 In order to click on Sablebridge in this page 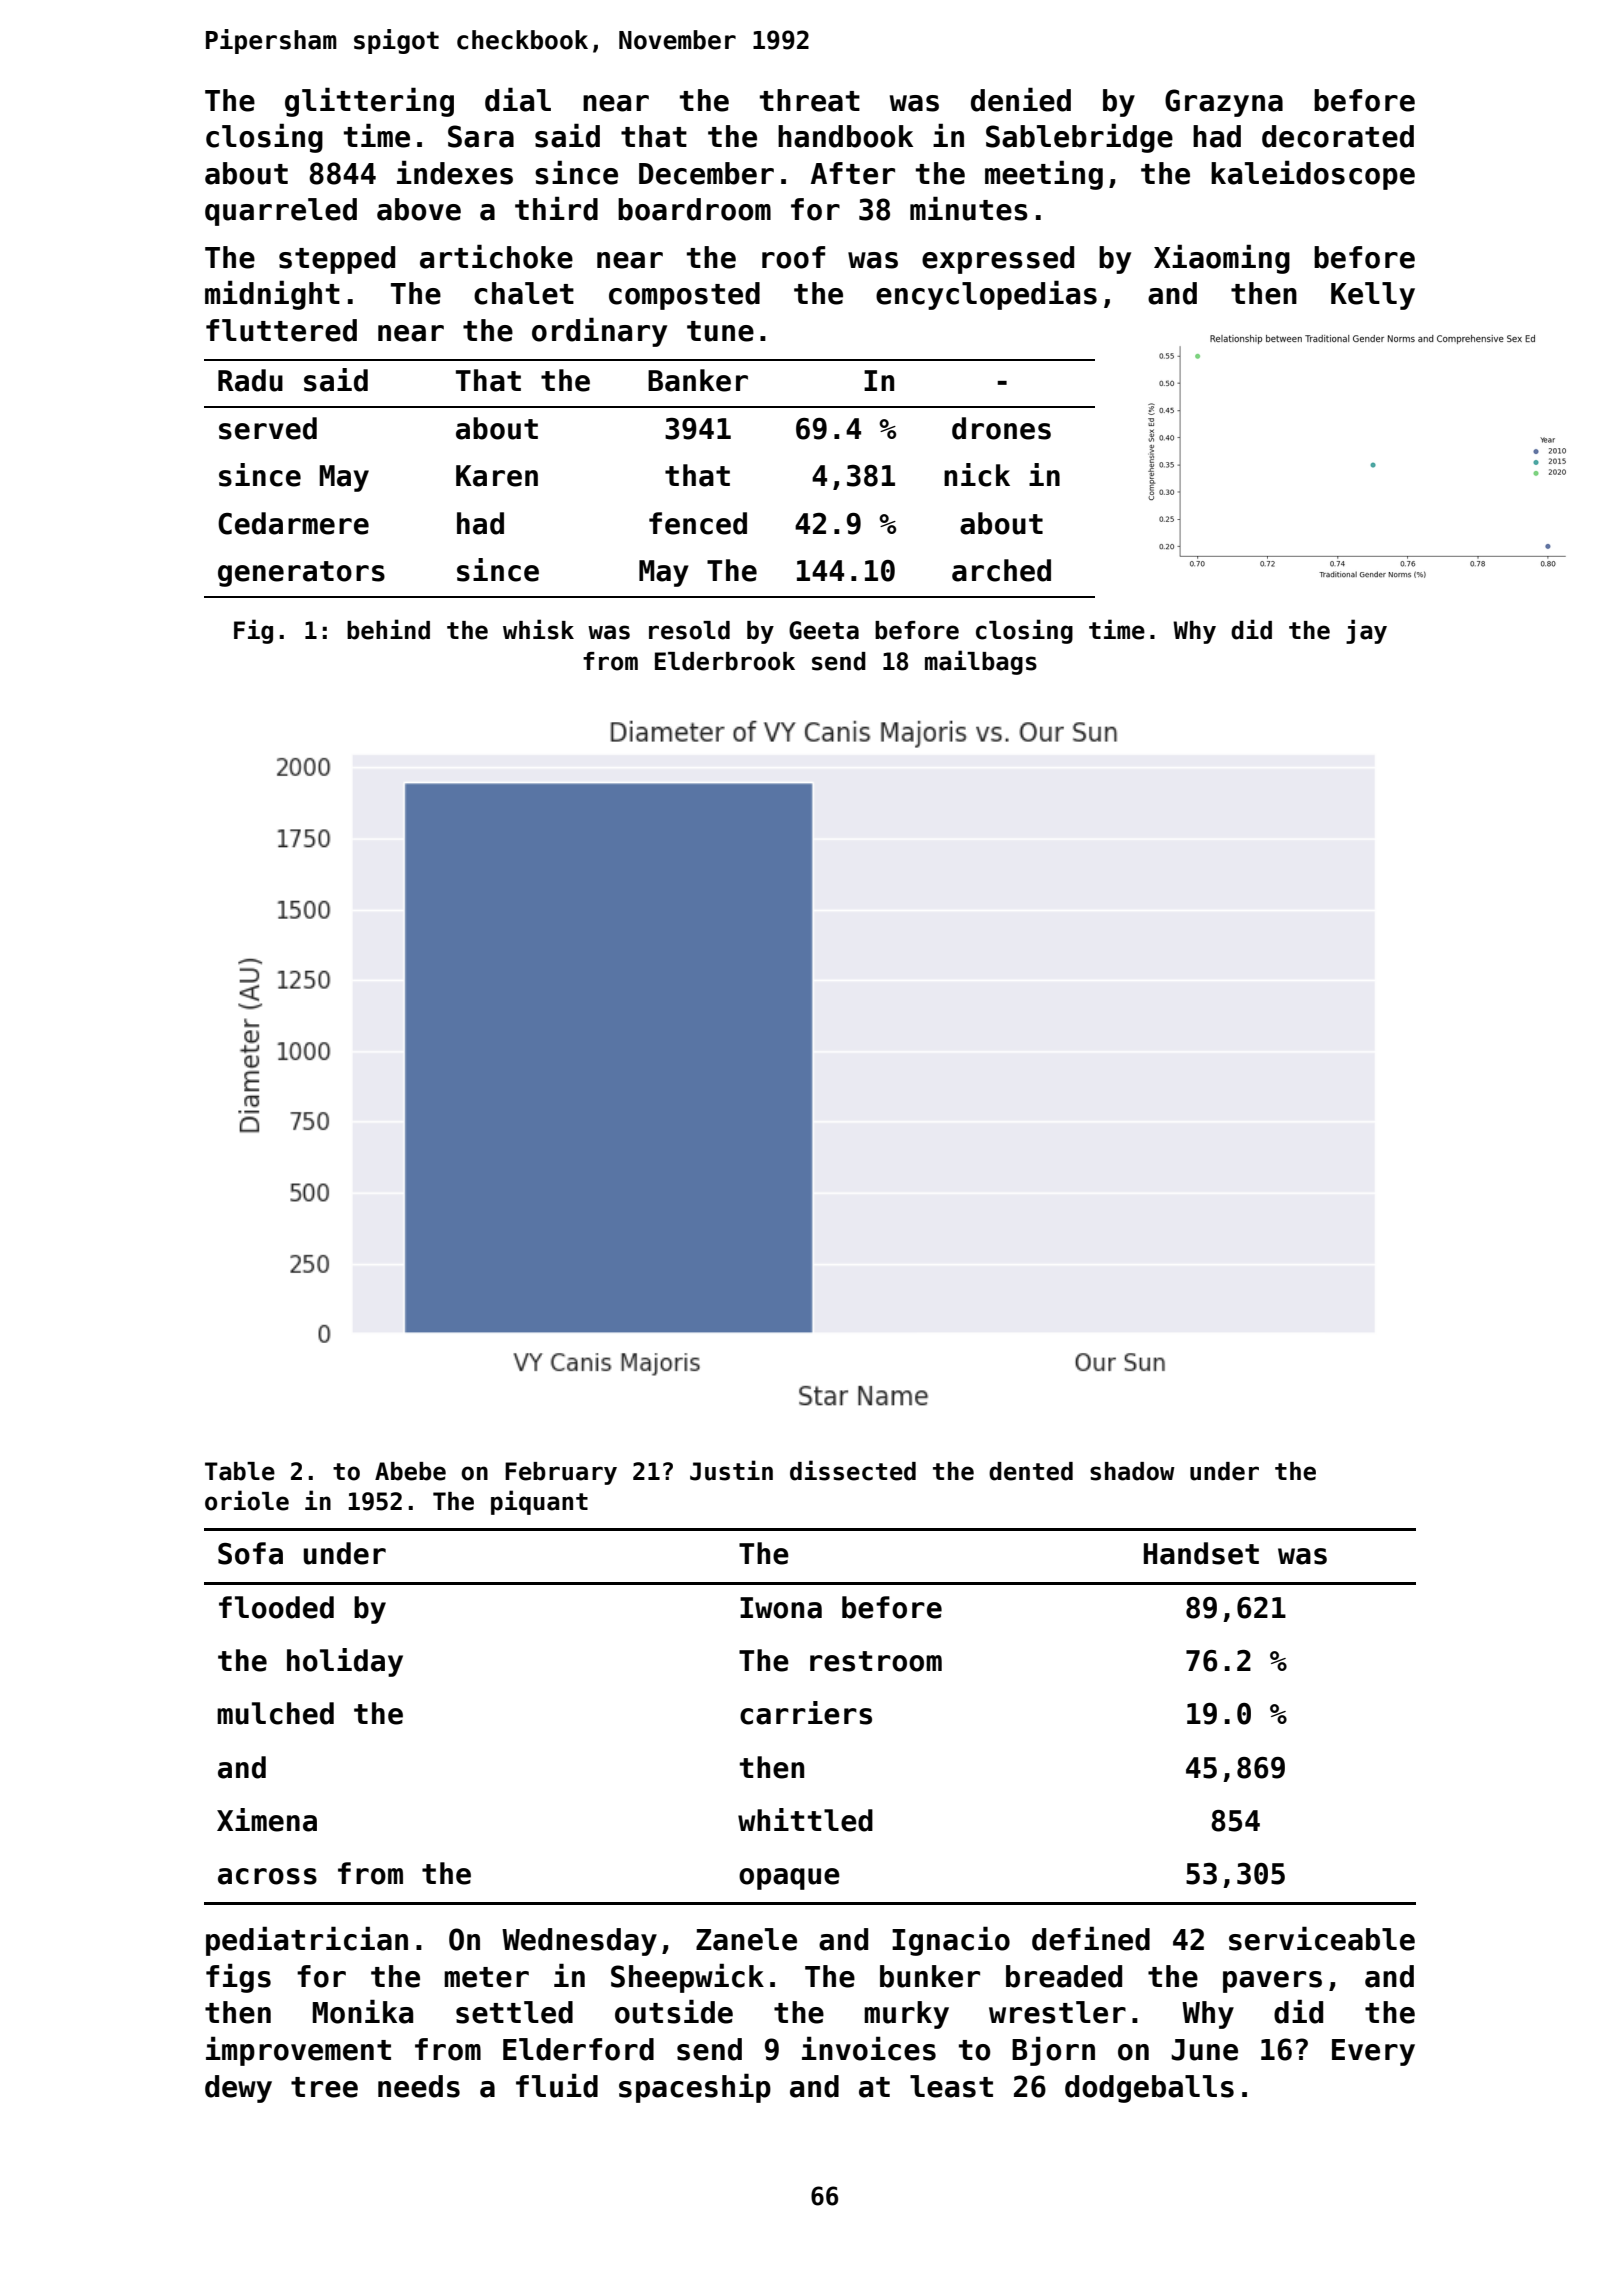, I will do `click(1079, 138)`.
